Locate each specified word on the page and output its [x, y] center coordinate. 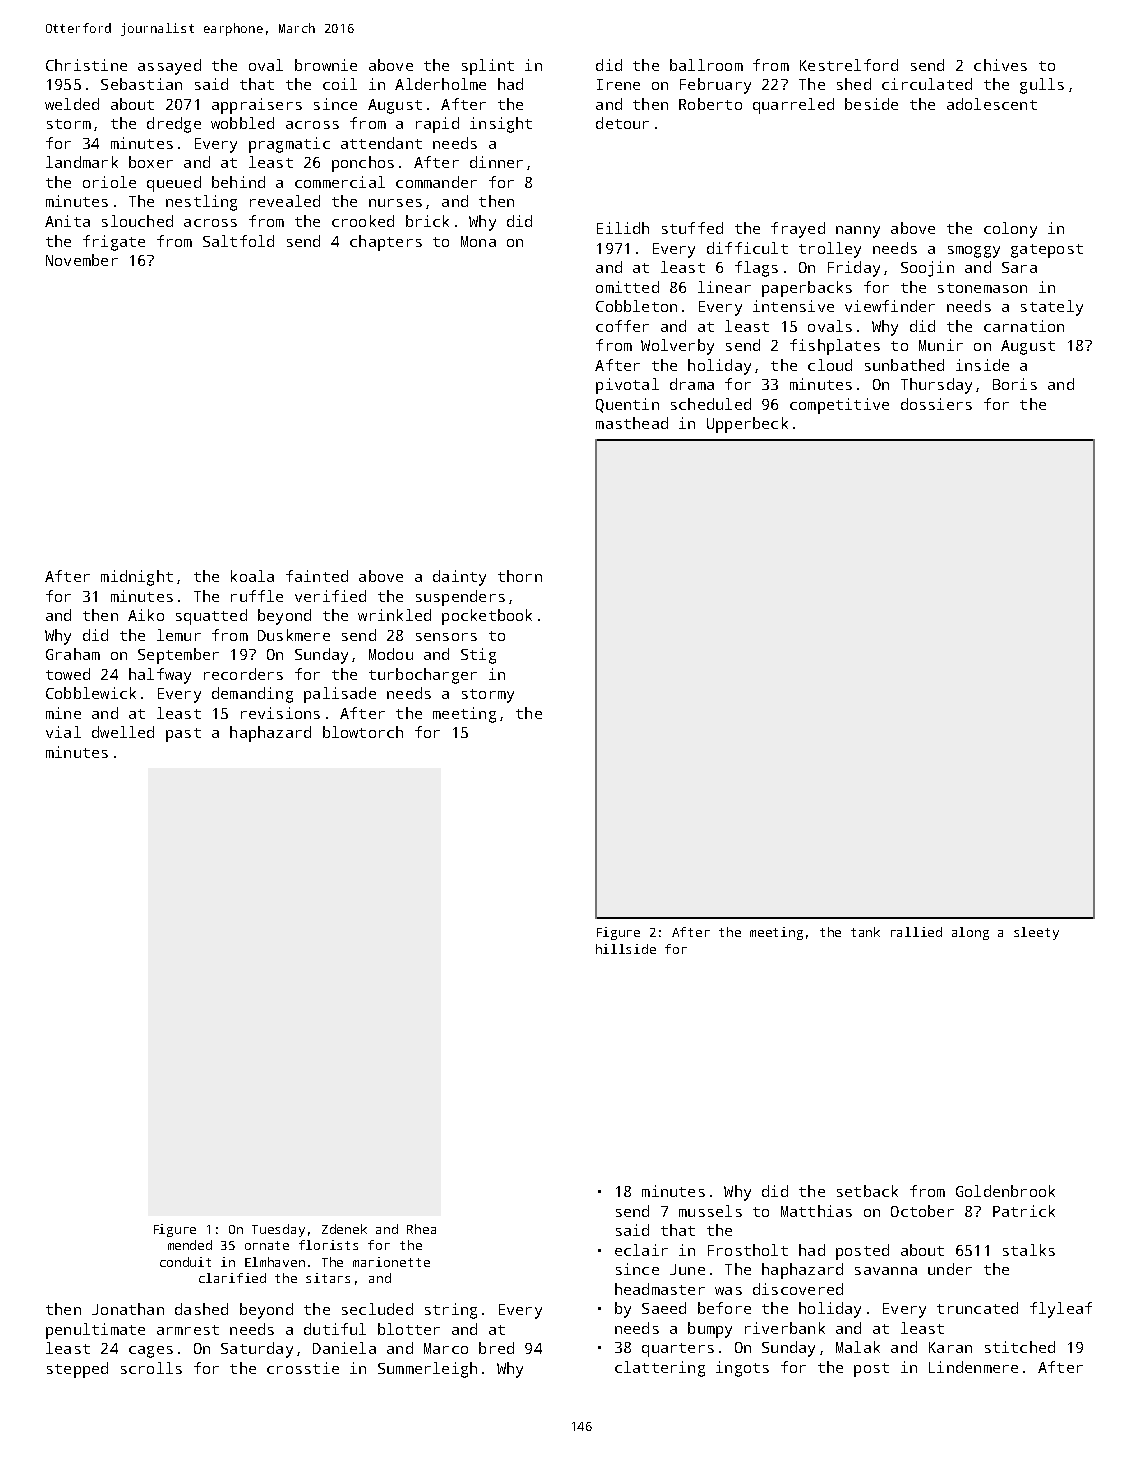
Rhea [421, 1229]
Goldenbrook [1005, 1191]
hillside [626, 949]
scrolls [151, 1368]
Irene [618, 84]
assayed [169, 67]
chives [1000, 65]
